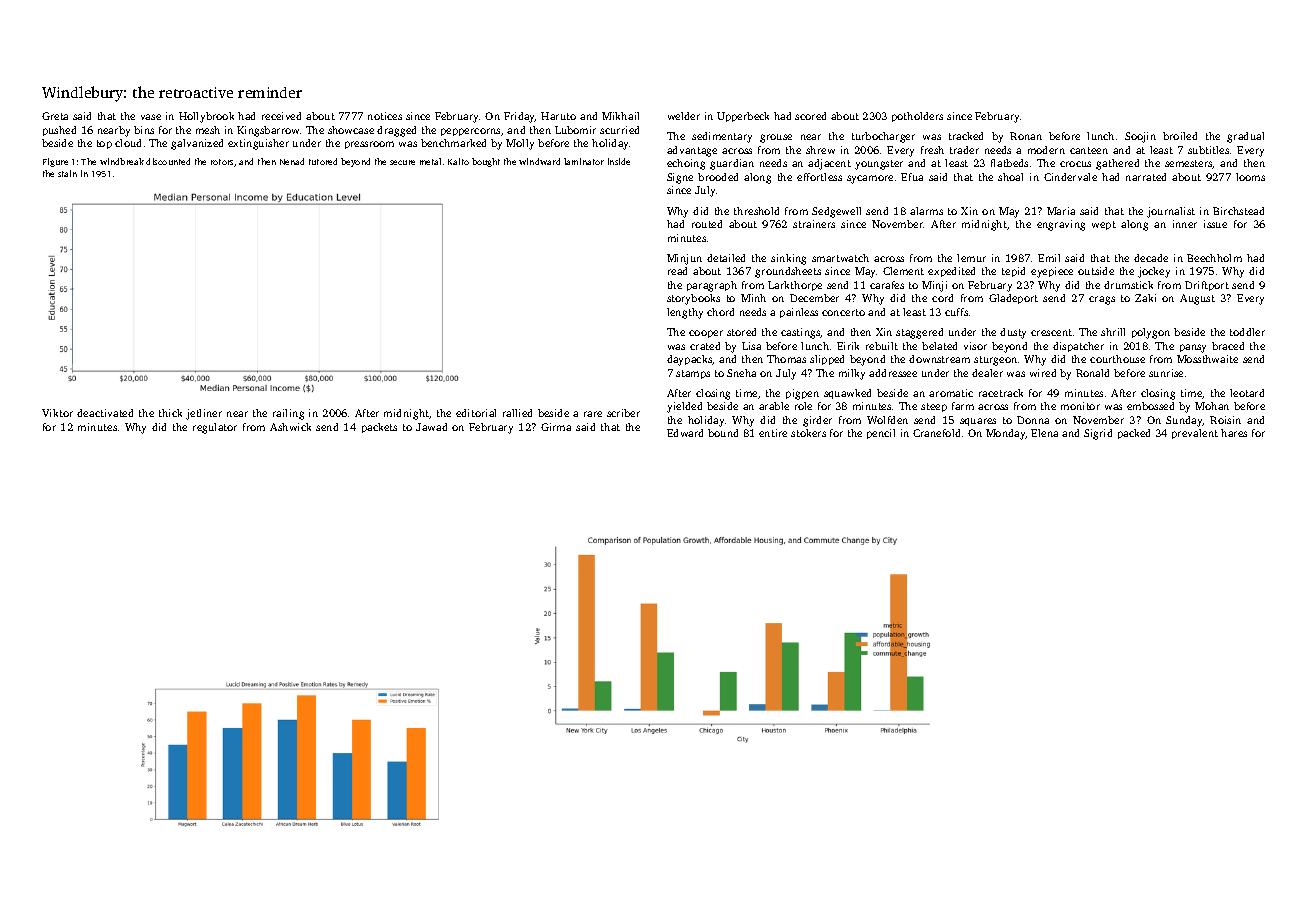 Image resolution: width=1308 pixels, height=924 pixels. Describe the element at coordinates (288, 414) in the page. I see `railing` at that location.
